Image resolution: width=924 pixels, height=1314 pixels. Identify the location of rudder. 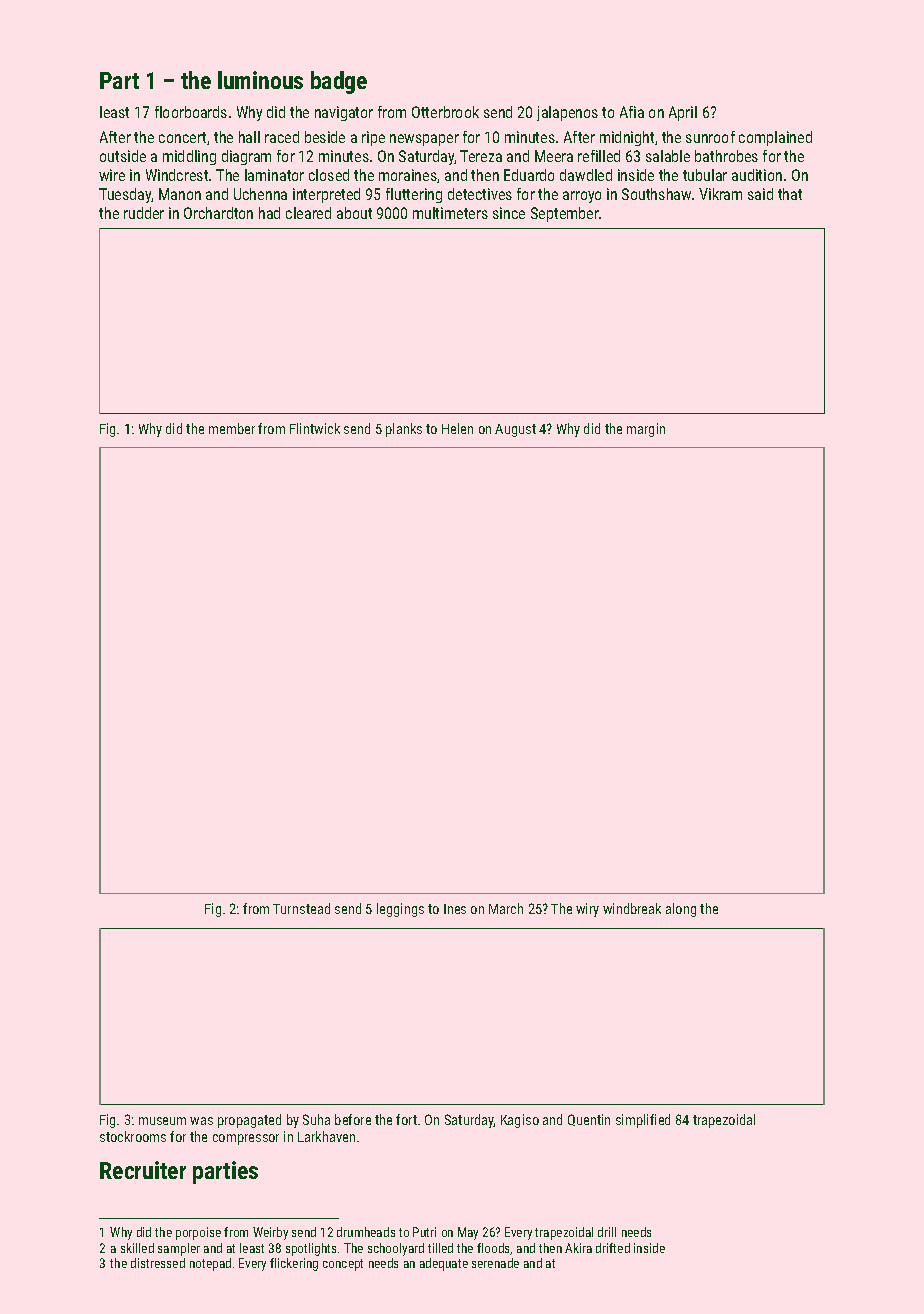
(144, 213).
